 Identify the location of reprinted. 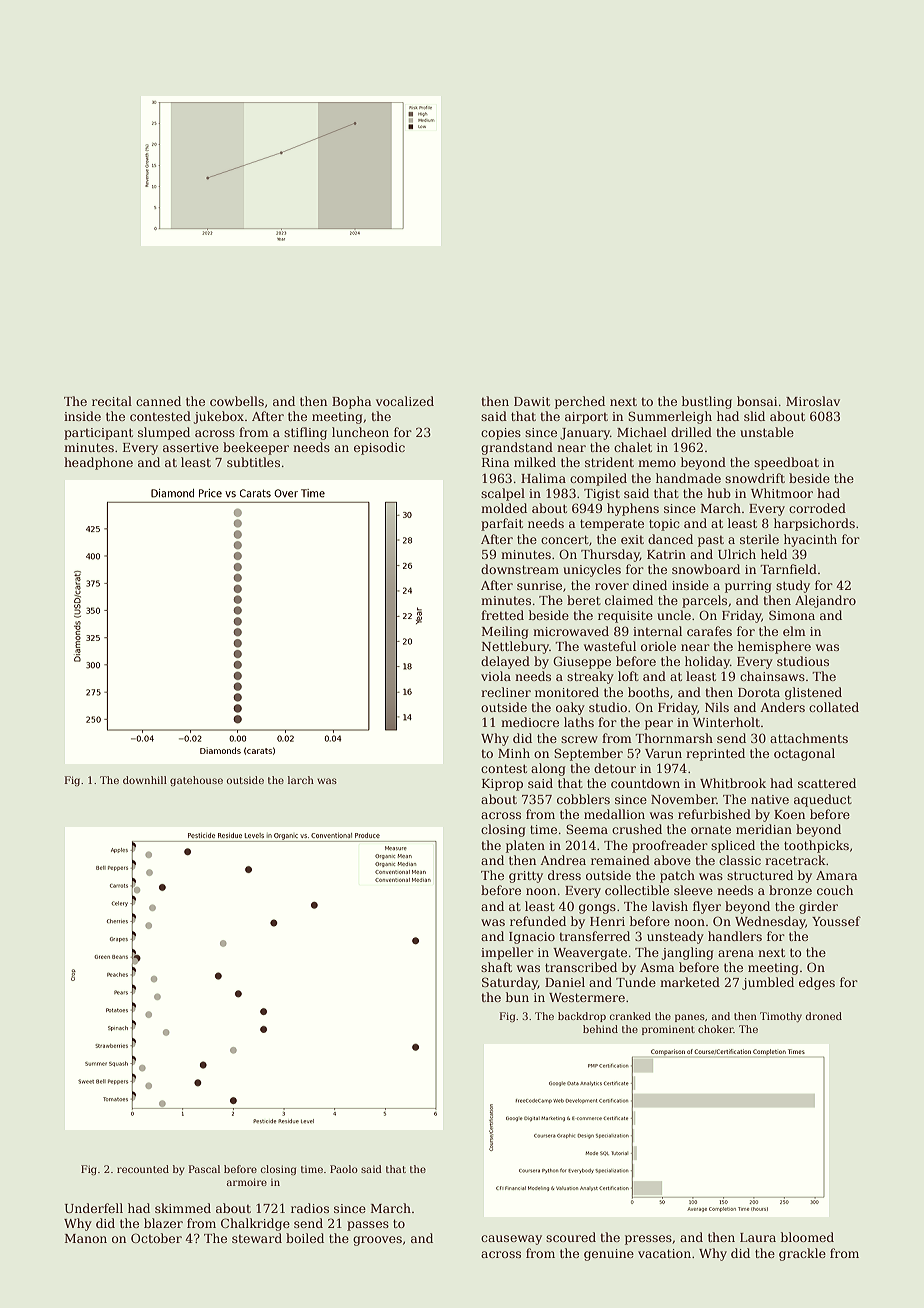
(715, 754).
